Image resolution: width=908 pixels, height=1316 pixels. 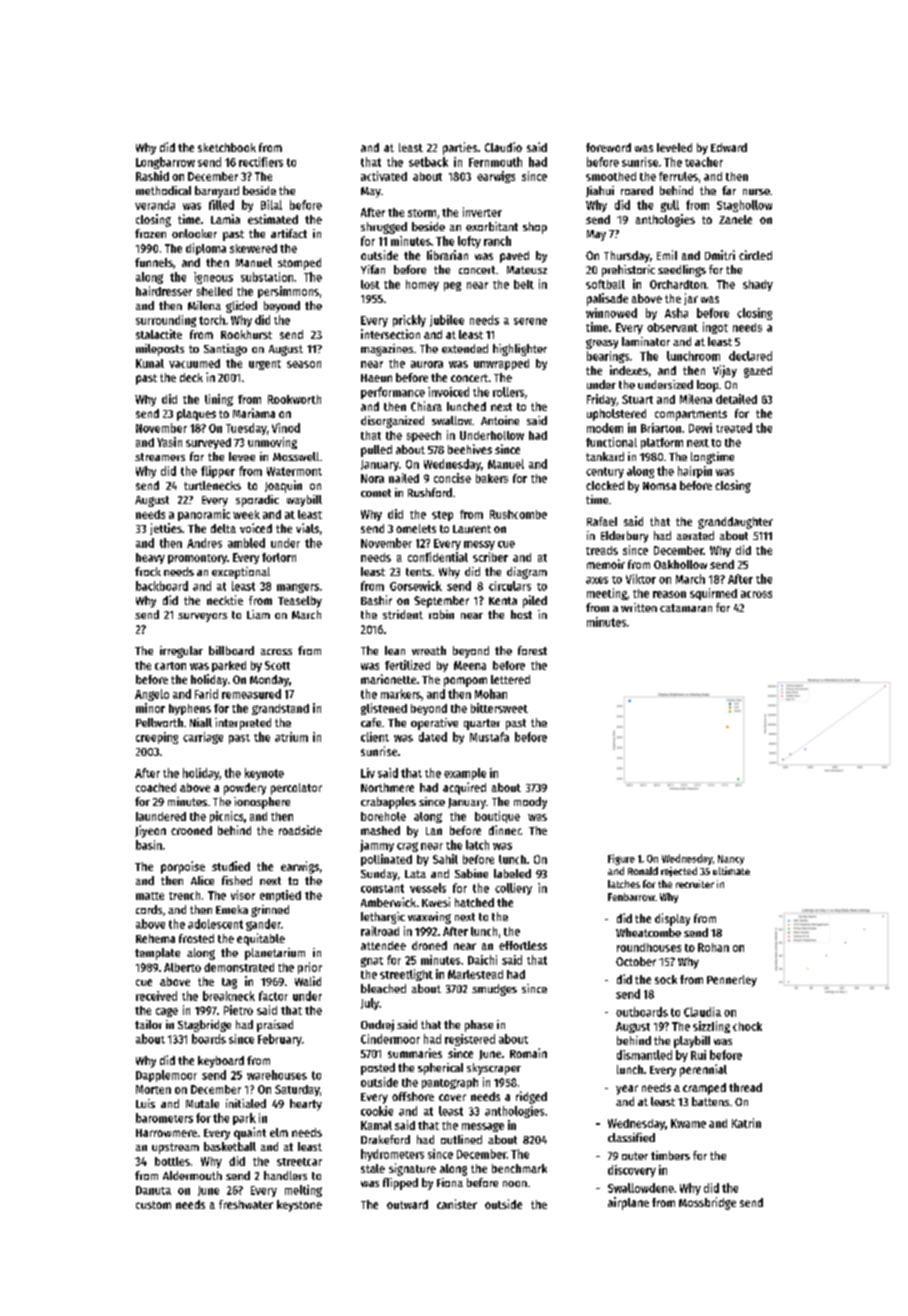 What do you see at coordinates (729, 147) in the page?
I see `Edward` at bounding box center [729, 147].
